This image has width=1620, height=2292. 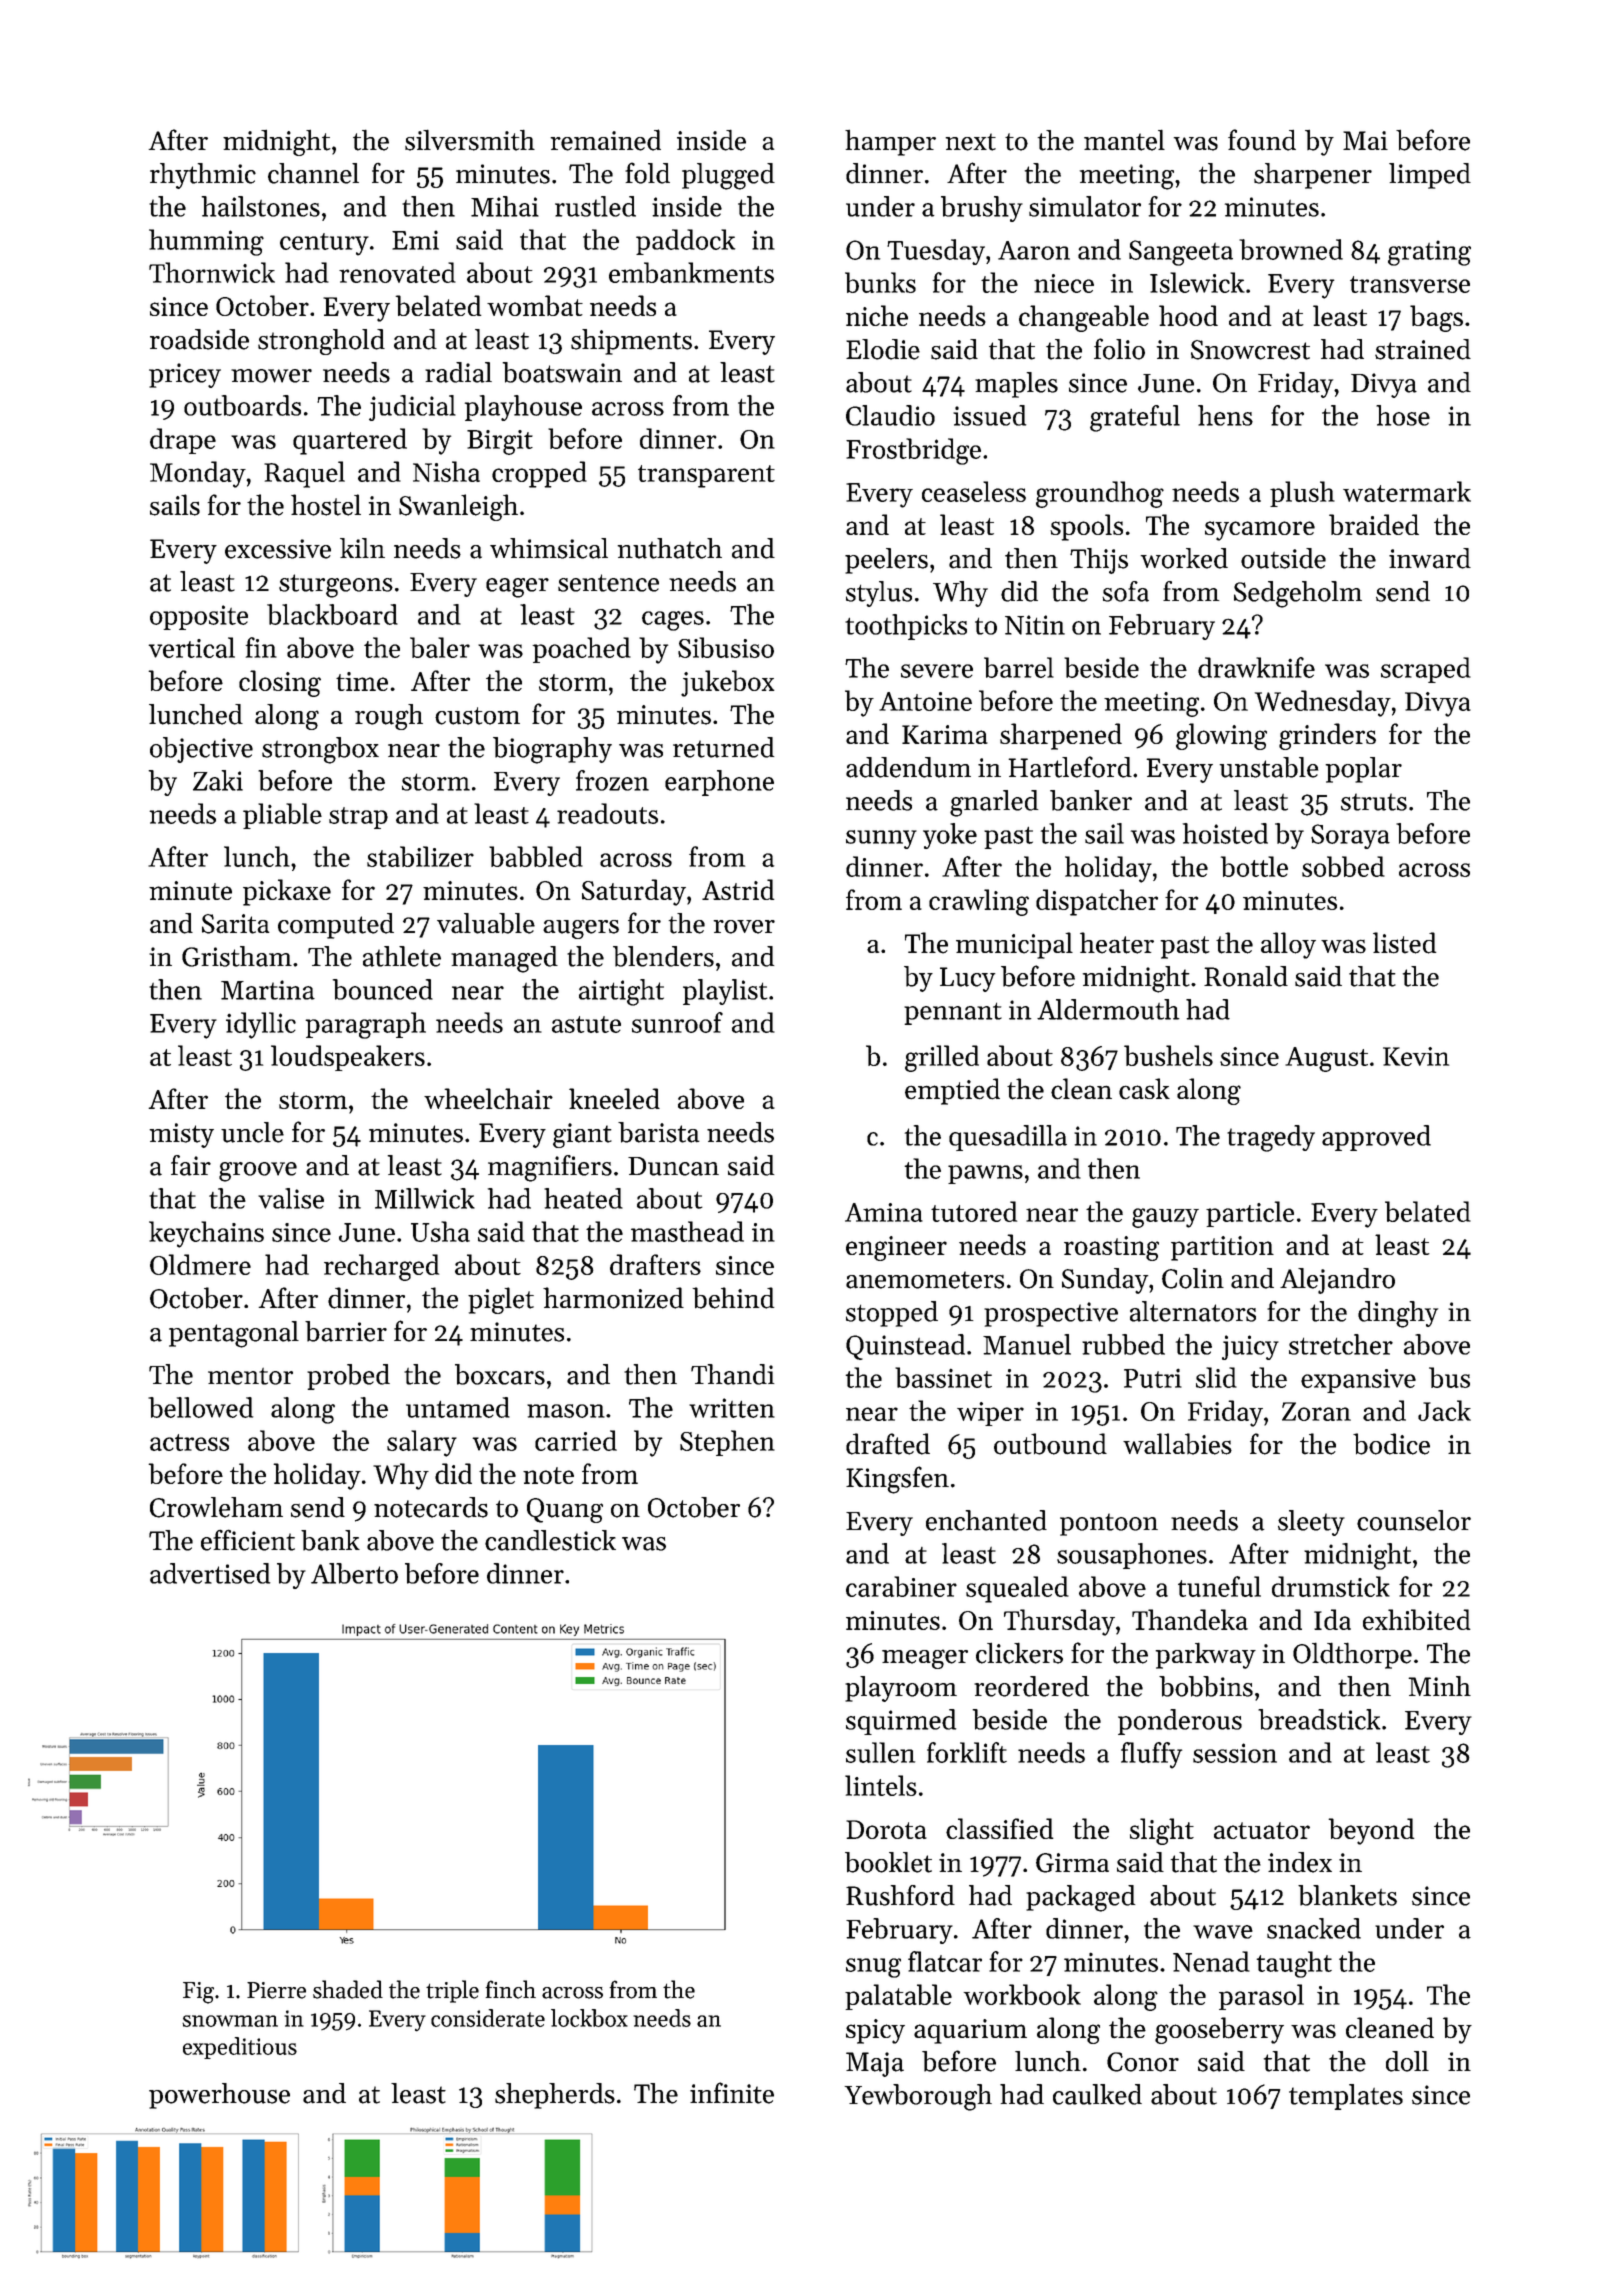 I want to click on Maja, so click(x=875, y=2064).
